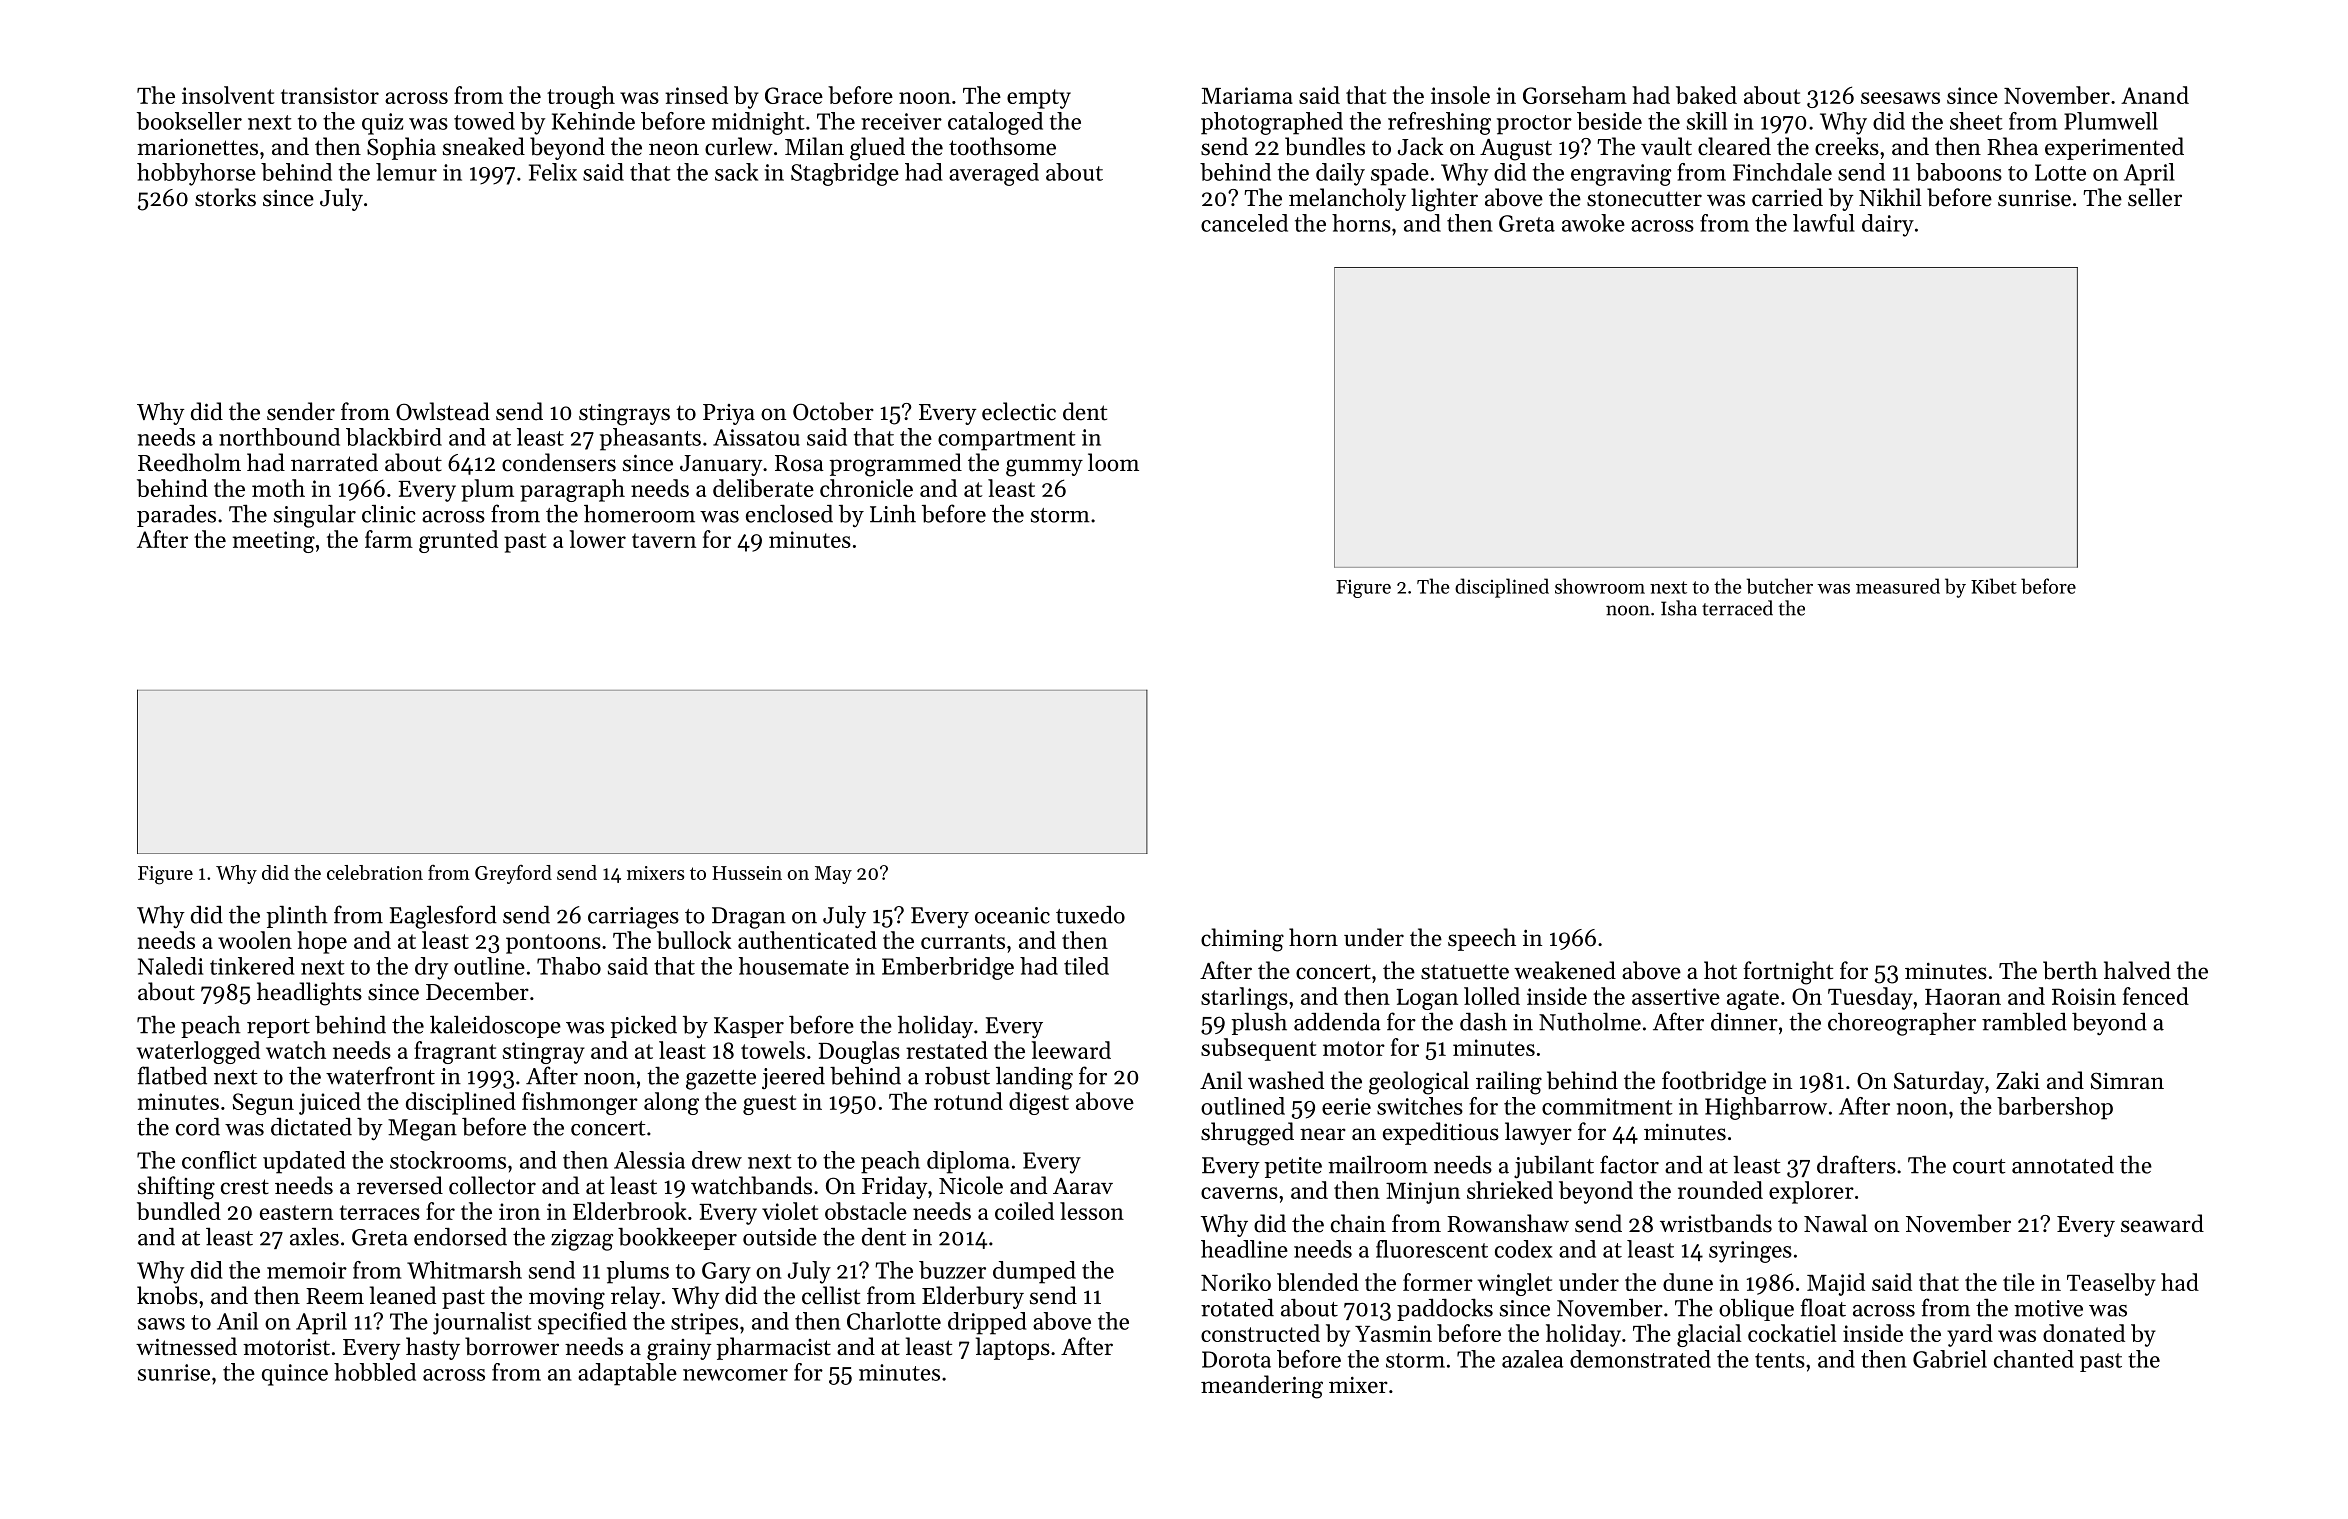 This screenshot has height=1519, width=2348. Describe the element at coordinates (581, 97) in the screenshot. I see `trough` at that location.
